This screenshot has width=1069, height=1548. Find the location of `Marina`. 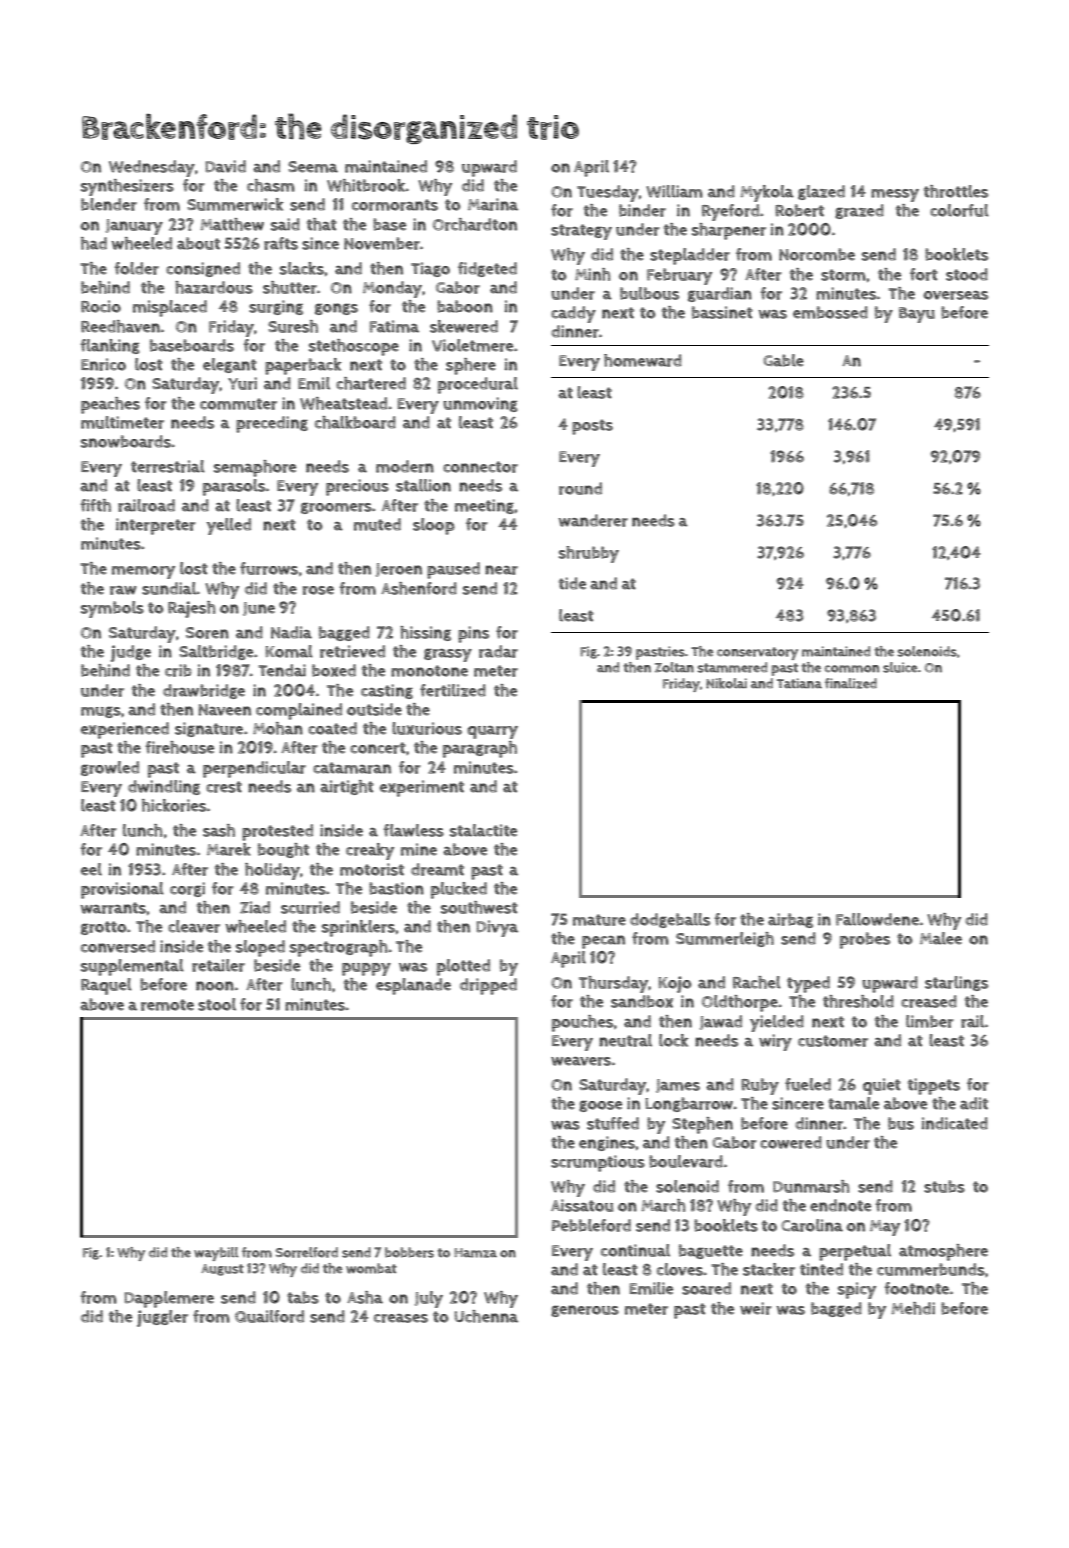

Marina is located at coordinates (493, 204).
